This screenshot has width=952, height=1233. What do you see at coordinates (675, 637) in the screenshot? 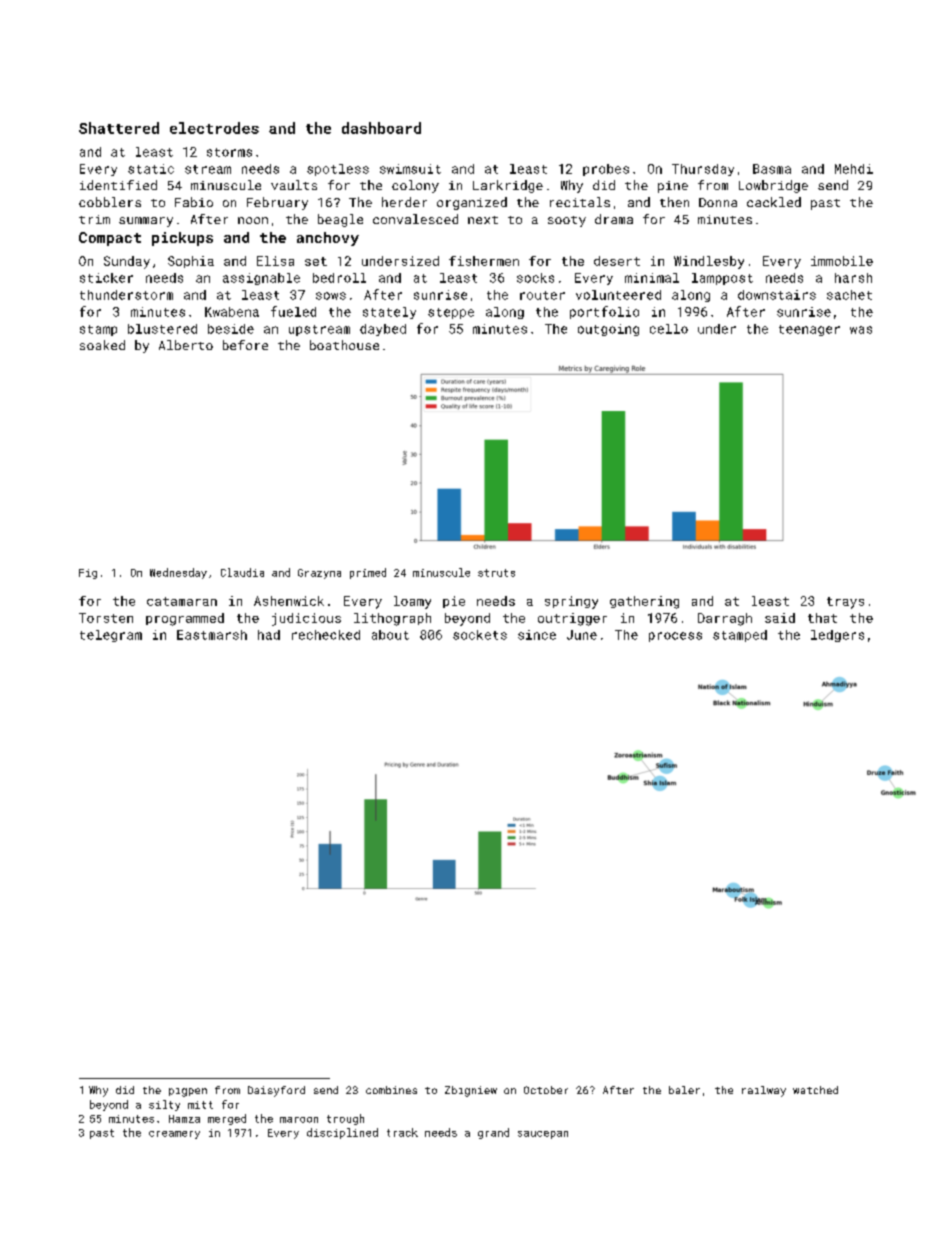
I see `process` at bounding box center [675, 637].
